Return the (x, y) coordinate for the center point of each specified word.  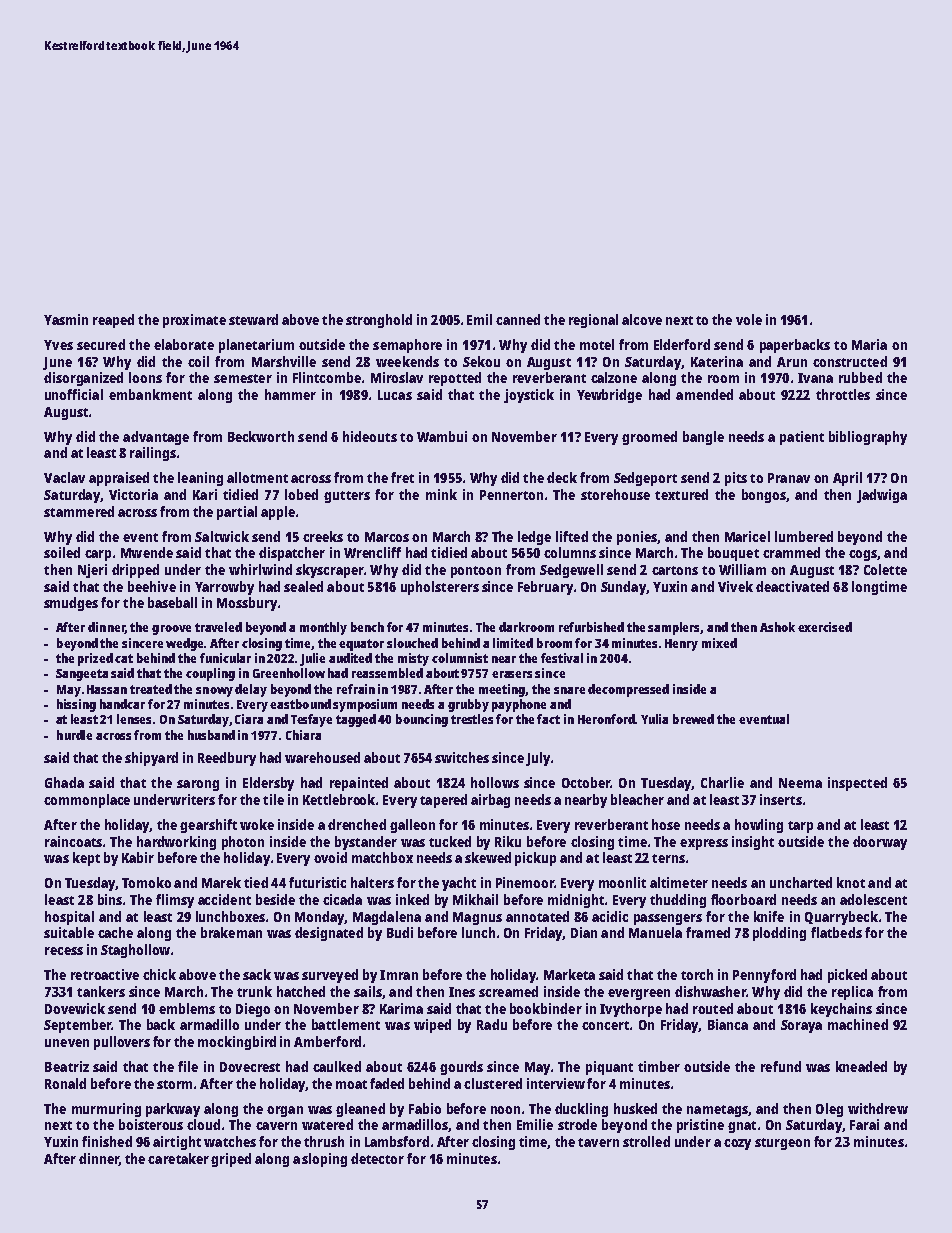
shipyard (151, 759)
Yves (58, 345)
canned (518, 319)
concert (605, 1025)
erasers (512, 674)
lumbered (804, 536)
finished (107, 1141)
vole (749, 319)
